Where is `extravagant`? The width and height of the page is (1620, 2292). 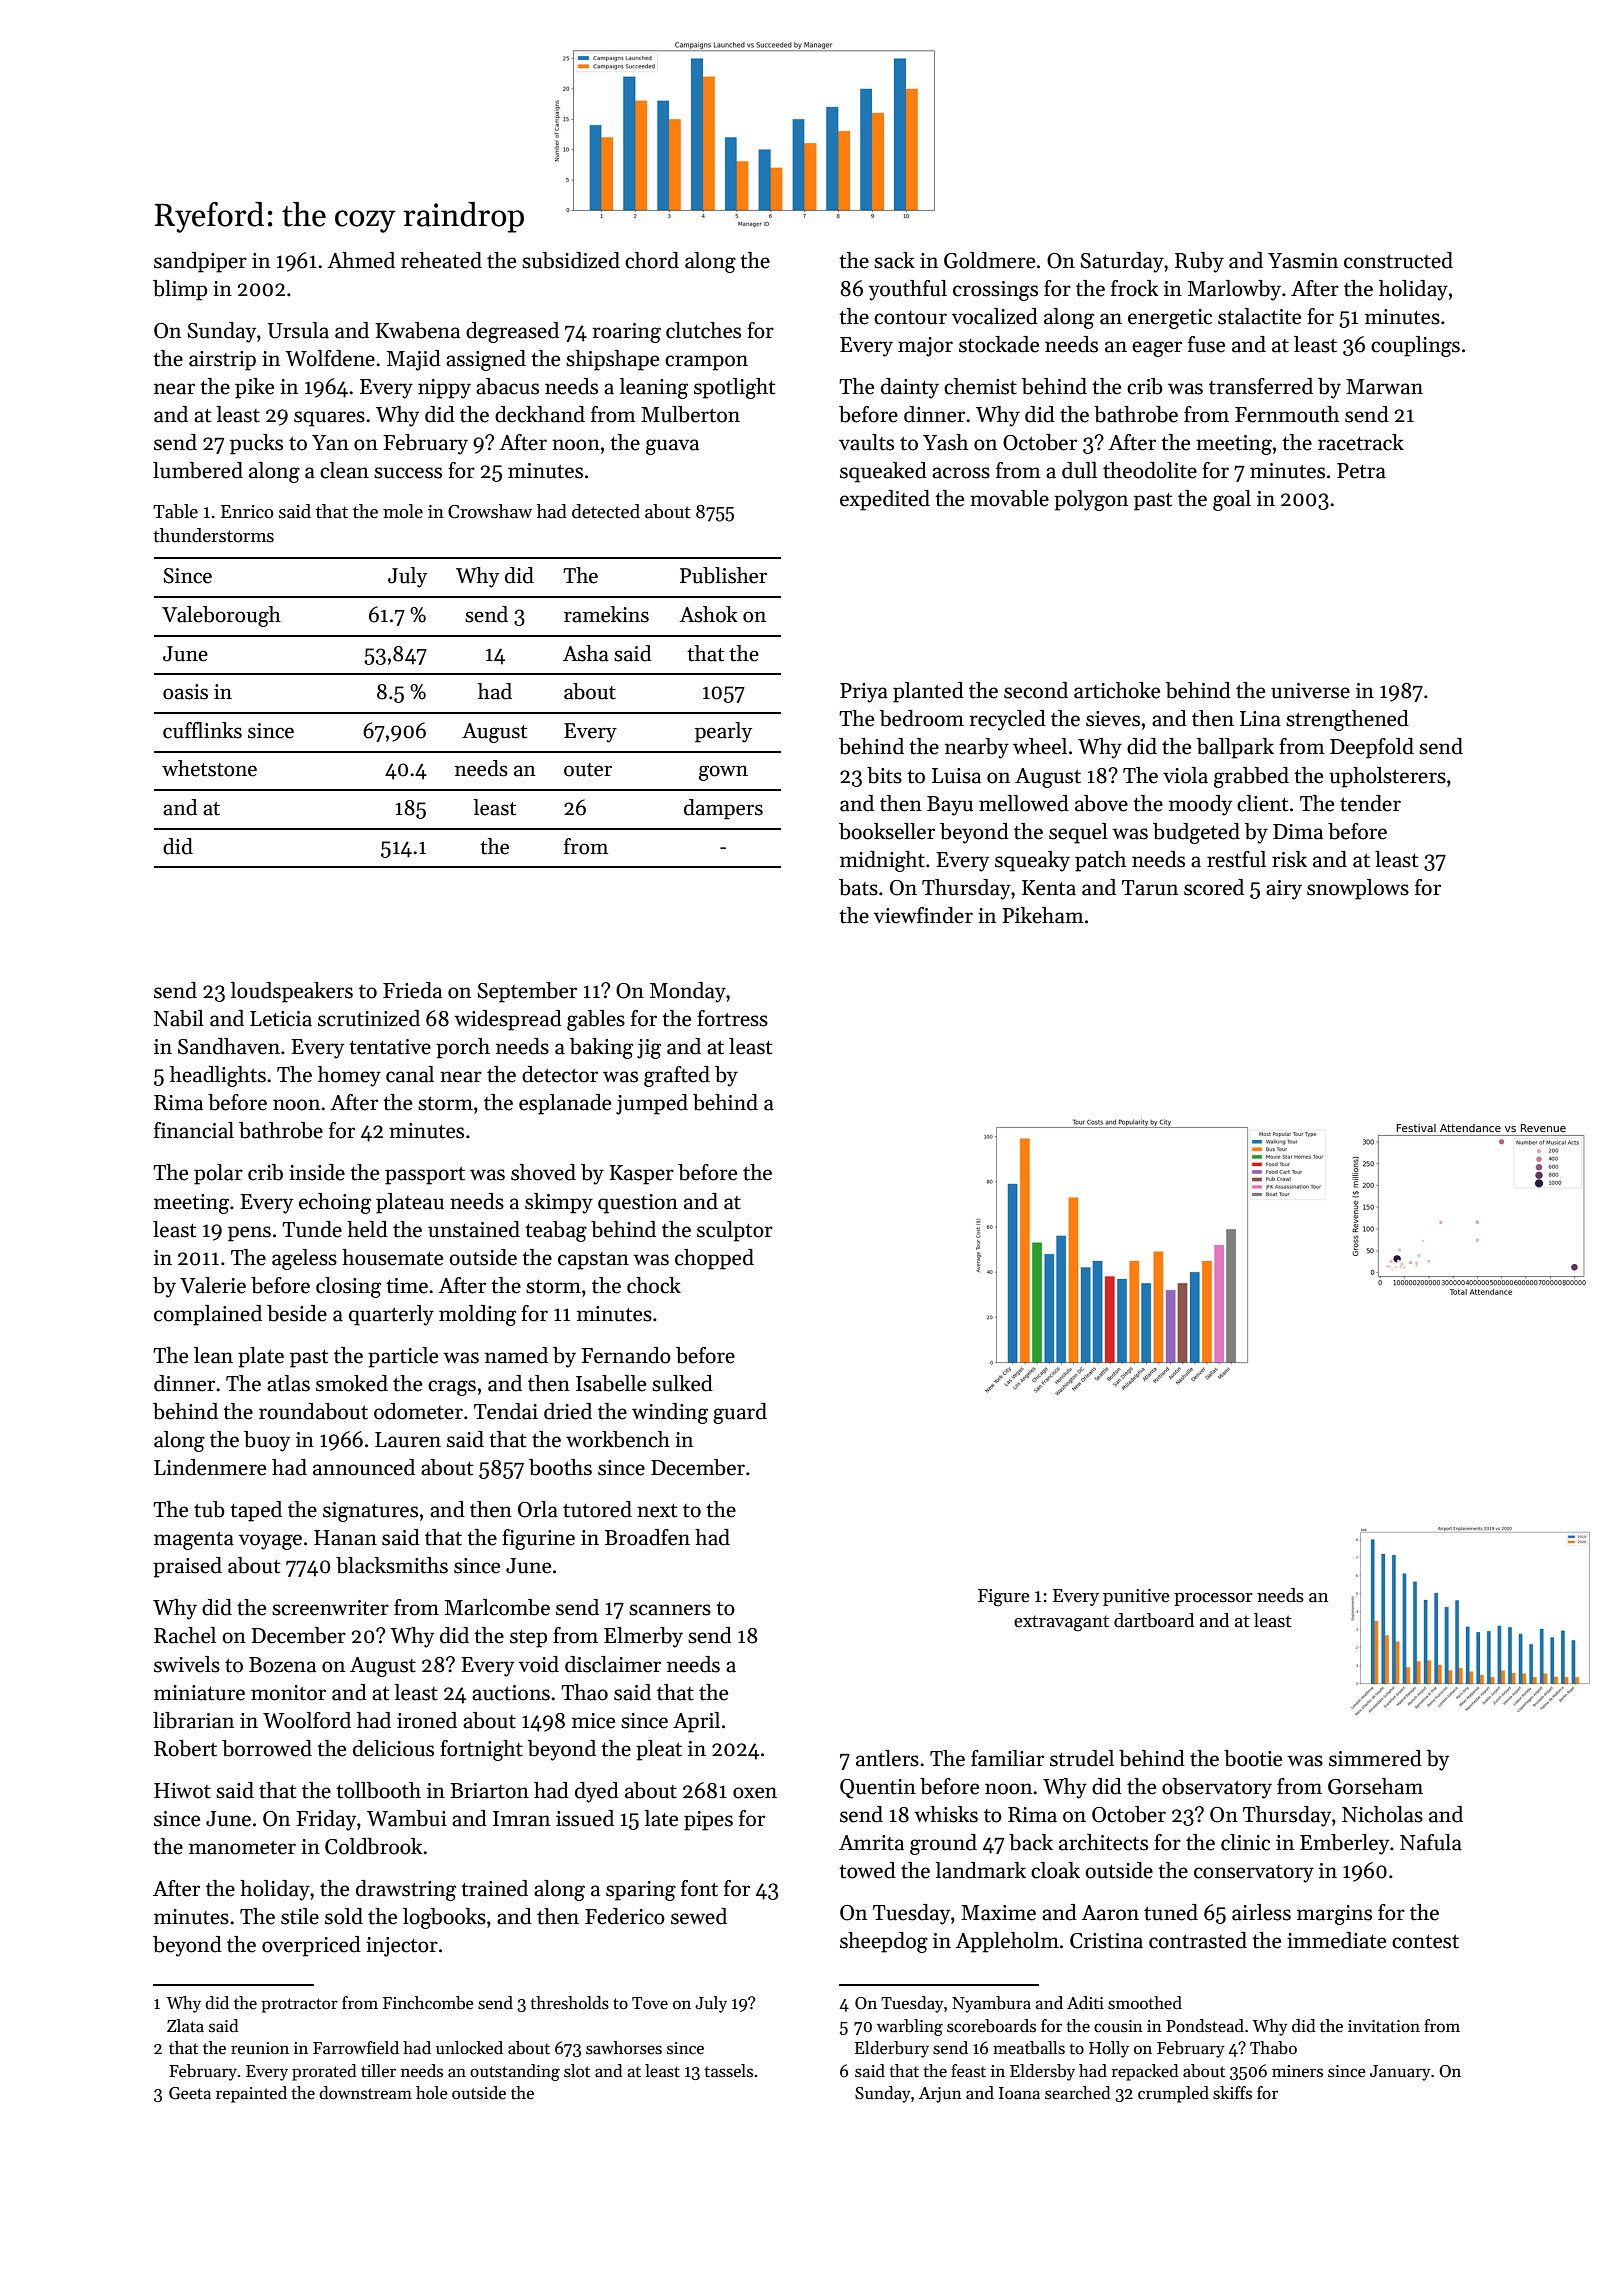 extravagant is located at coordinates (1061, 1623).
